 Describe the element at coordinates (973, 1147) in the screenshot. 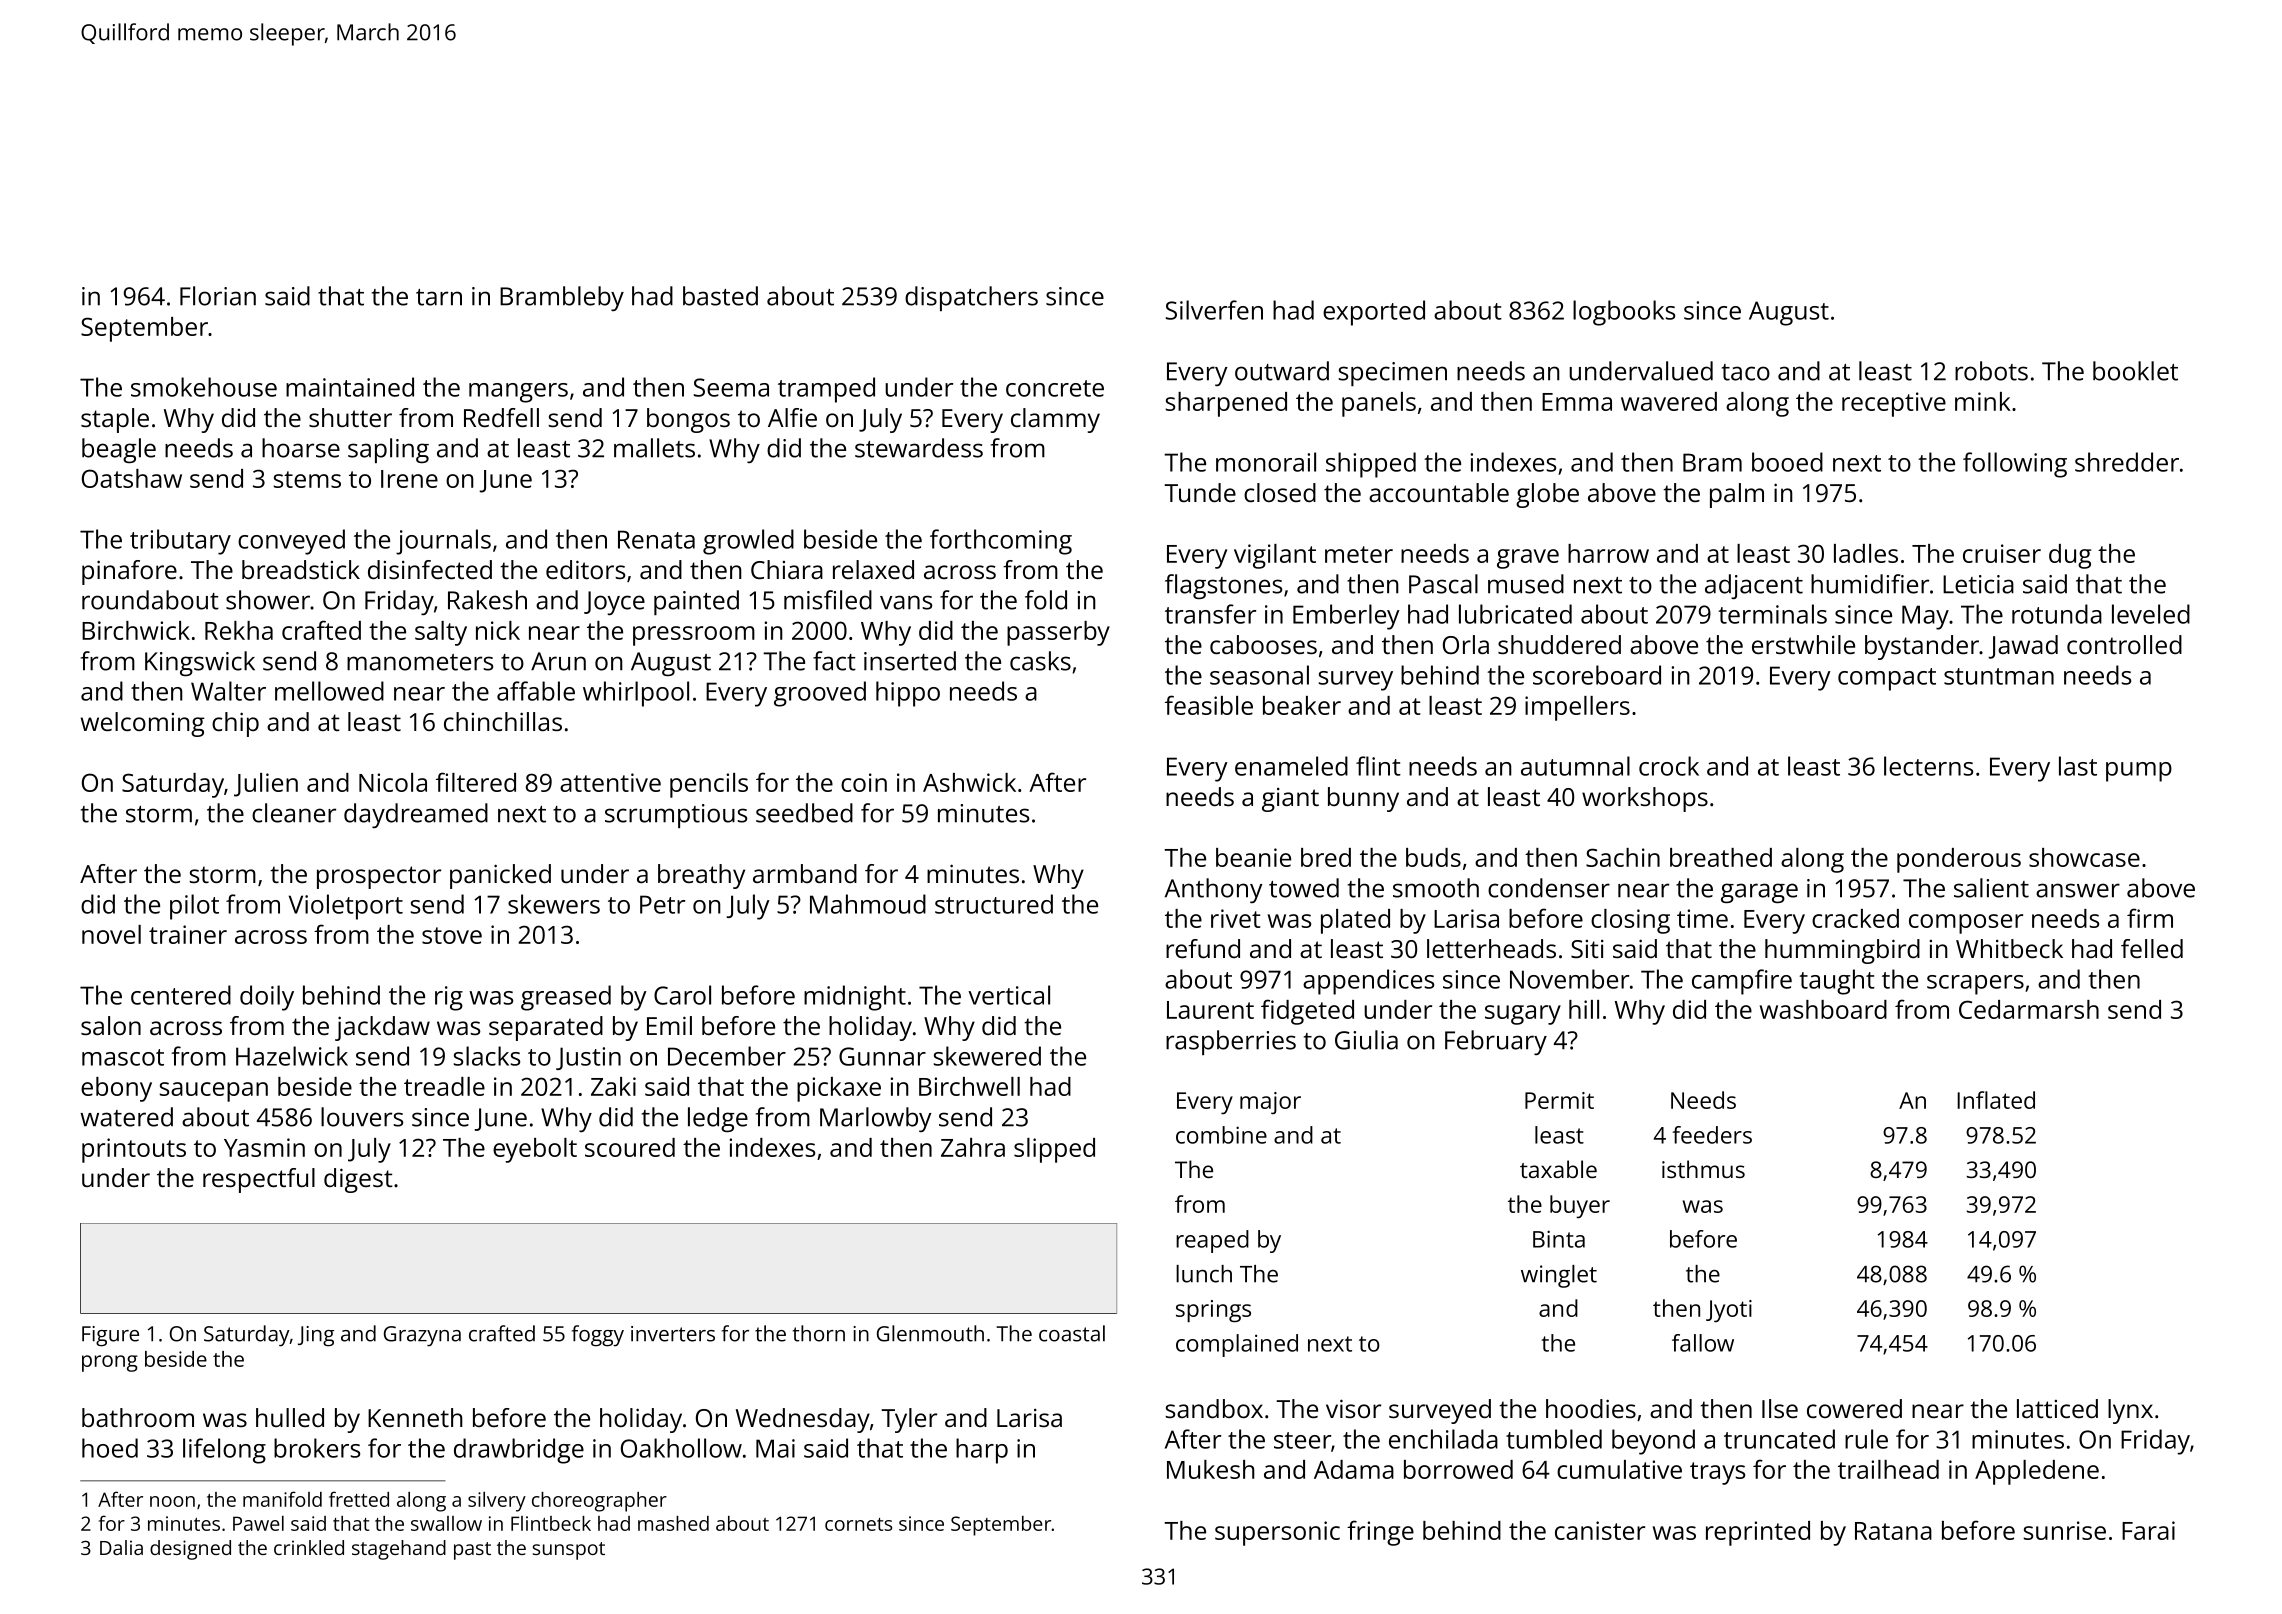

I see `Zahra` at that location.
